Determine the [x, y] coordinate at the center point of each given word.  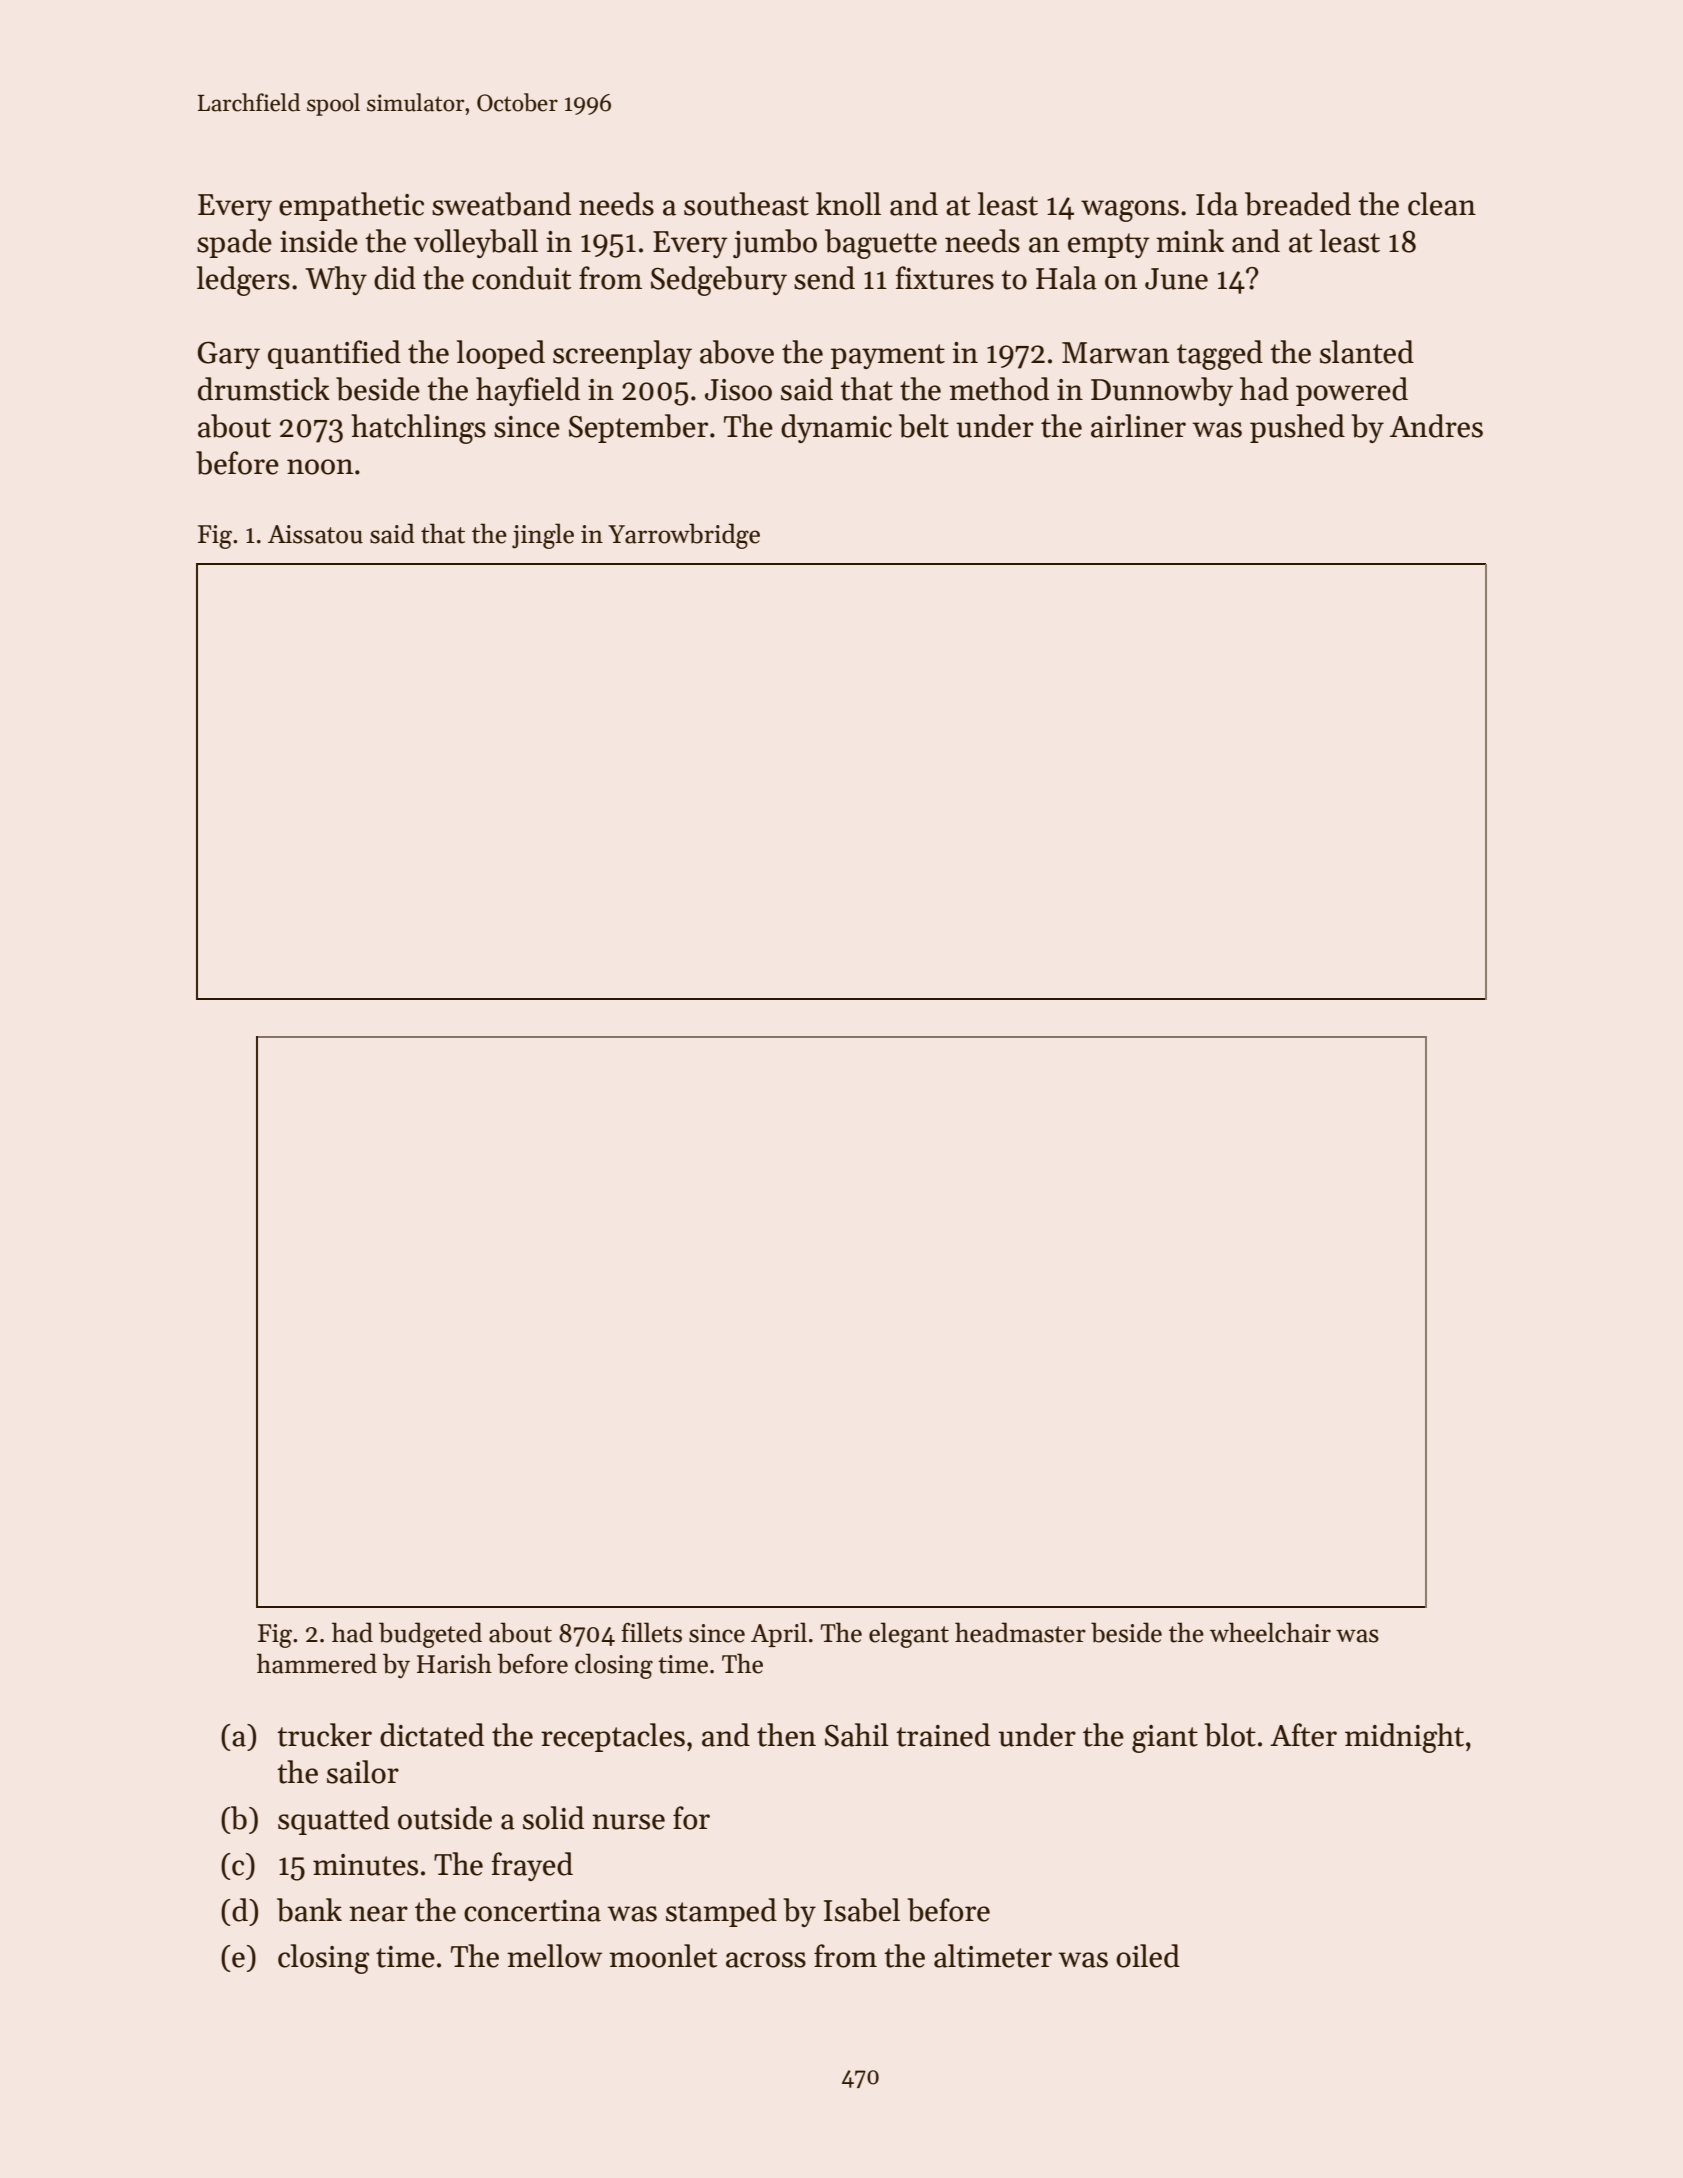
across [766, 1960]
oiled [1148, 1956]
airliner [1138, 426]
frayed [532, 1866]
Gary [229, 355]
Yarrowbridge [684, 536]
